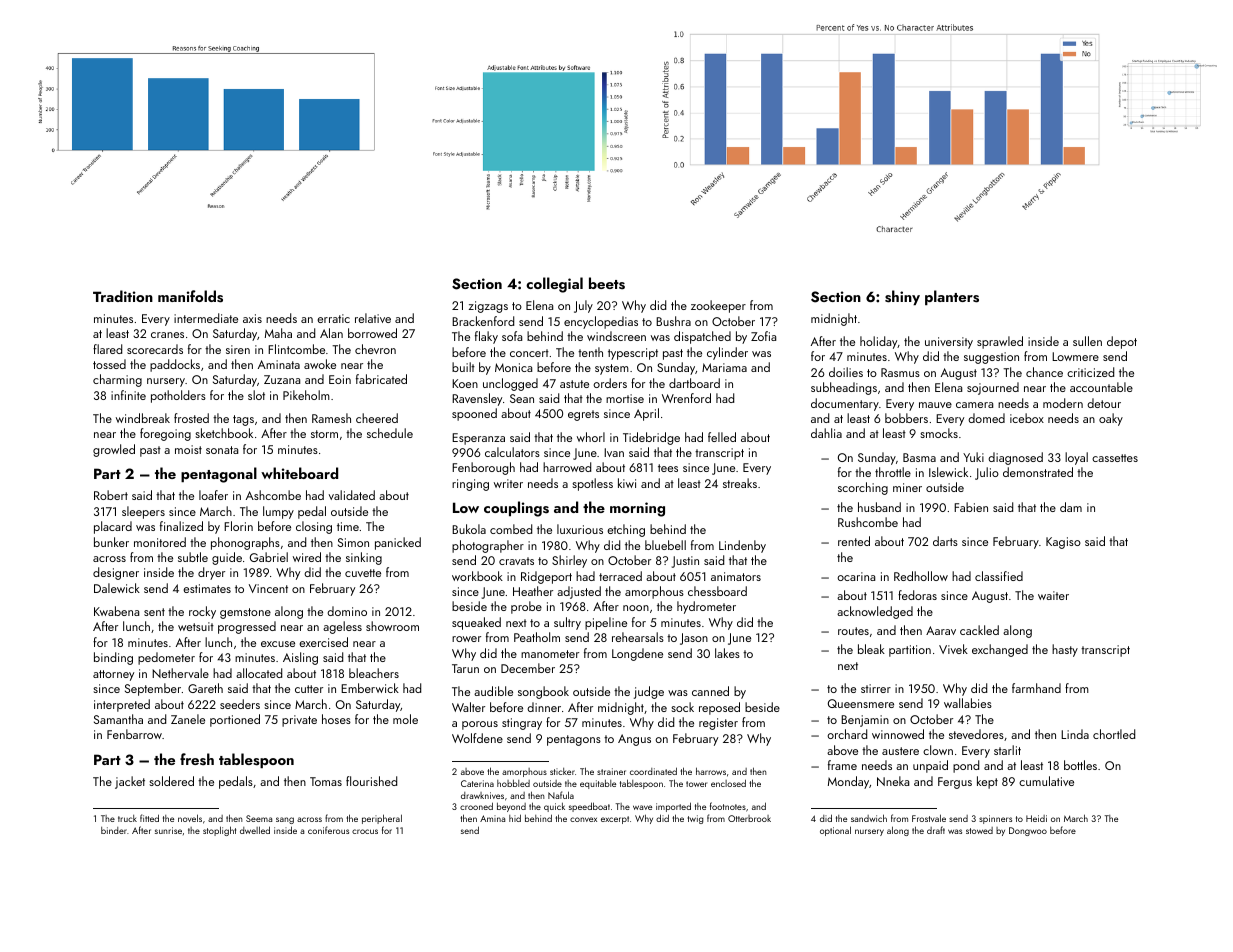 The image size is (1233, 952). Describe the element at coordinates (607, 283) in the screenshot. I see `beets` at that location.
